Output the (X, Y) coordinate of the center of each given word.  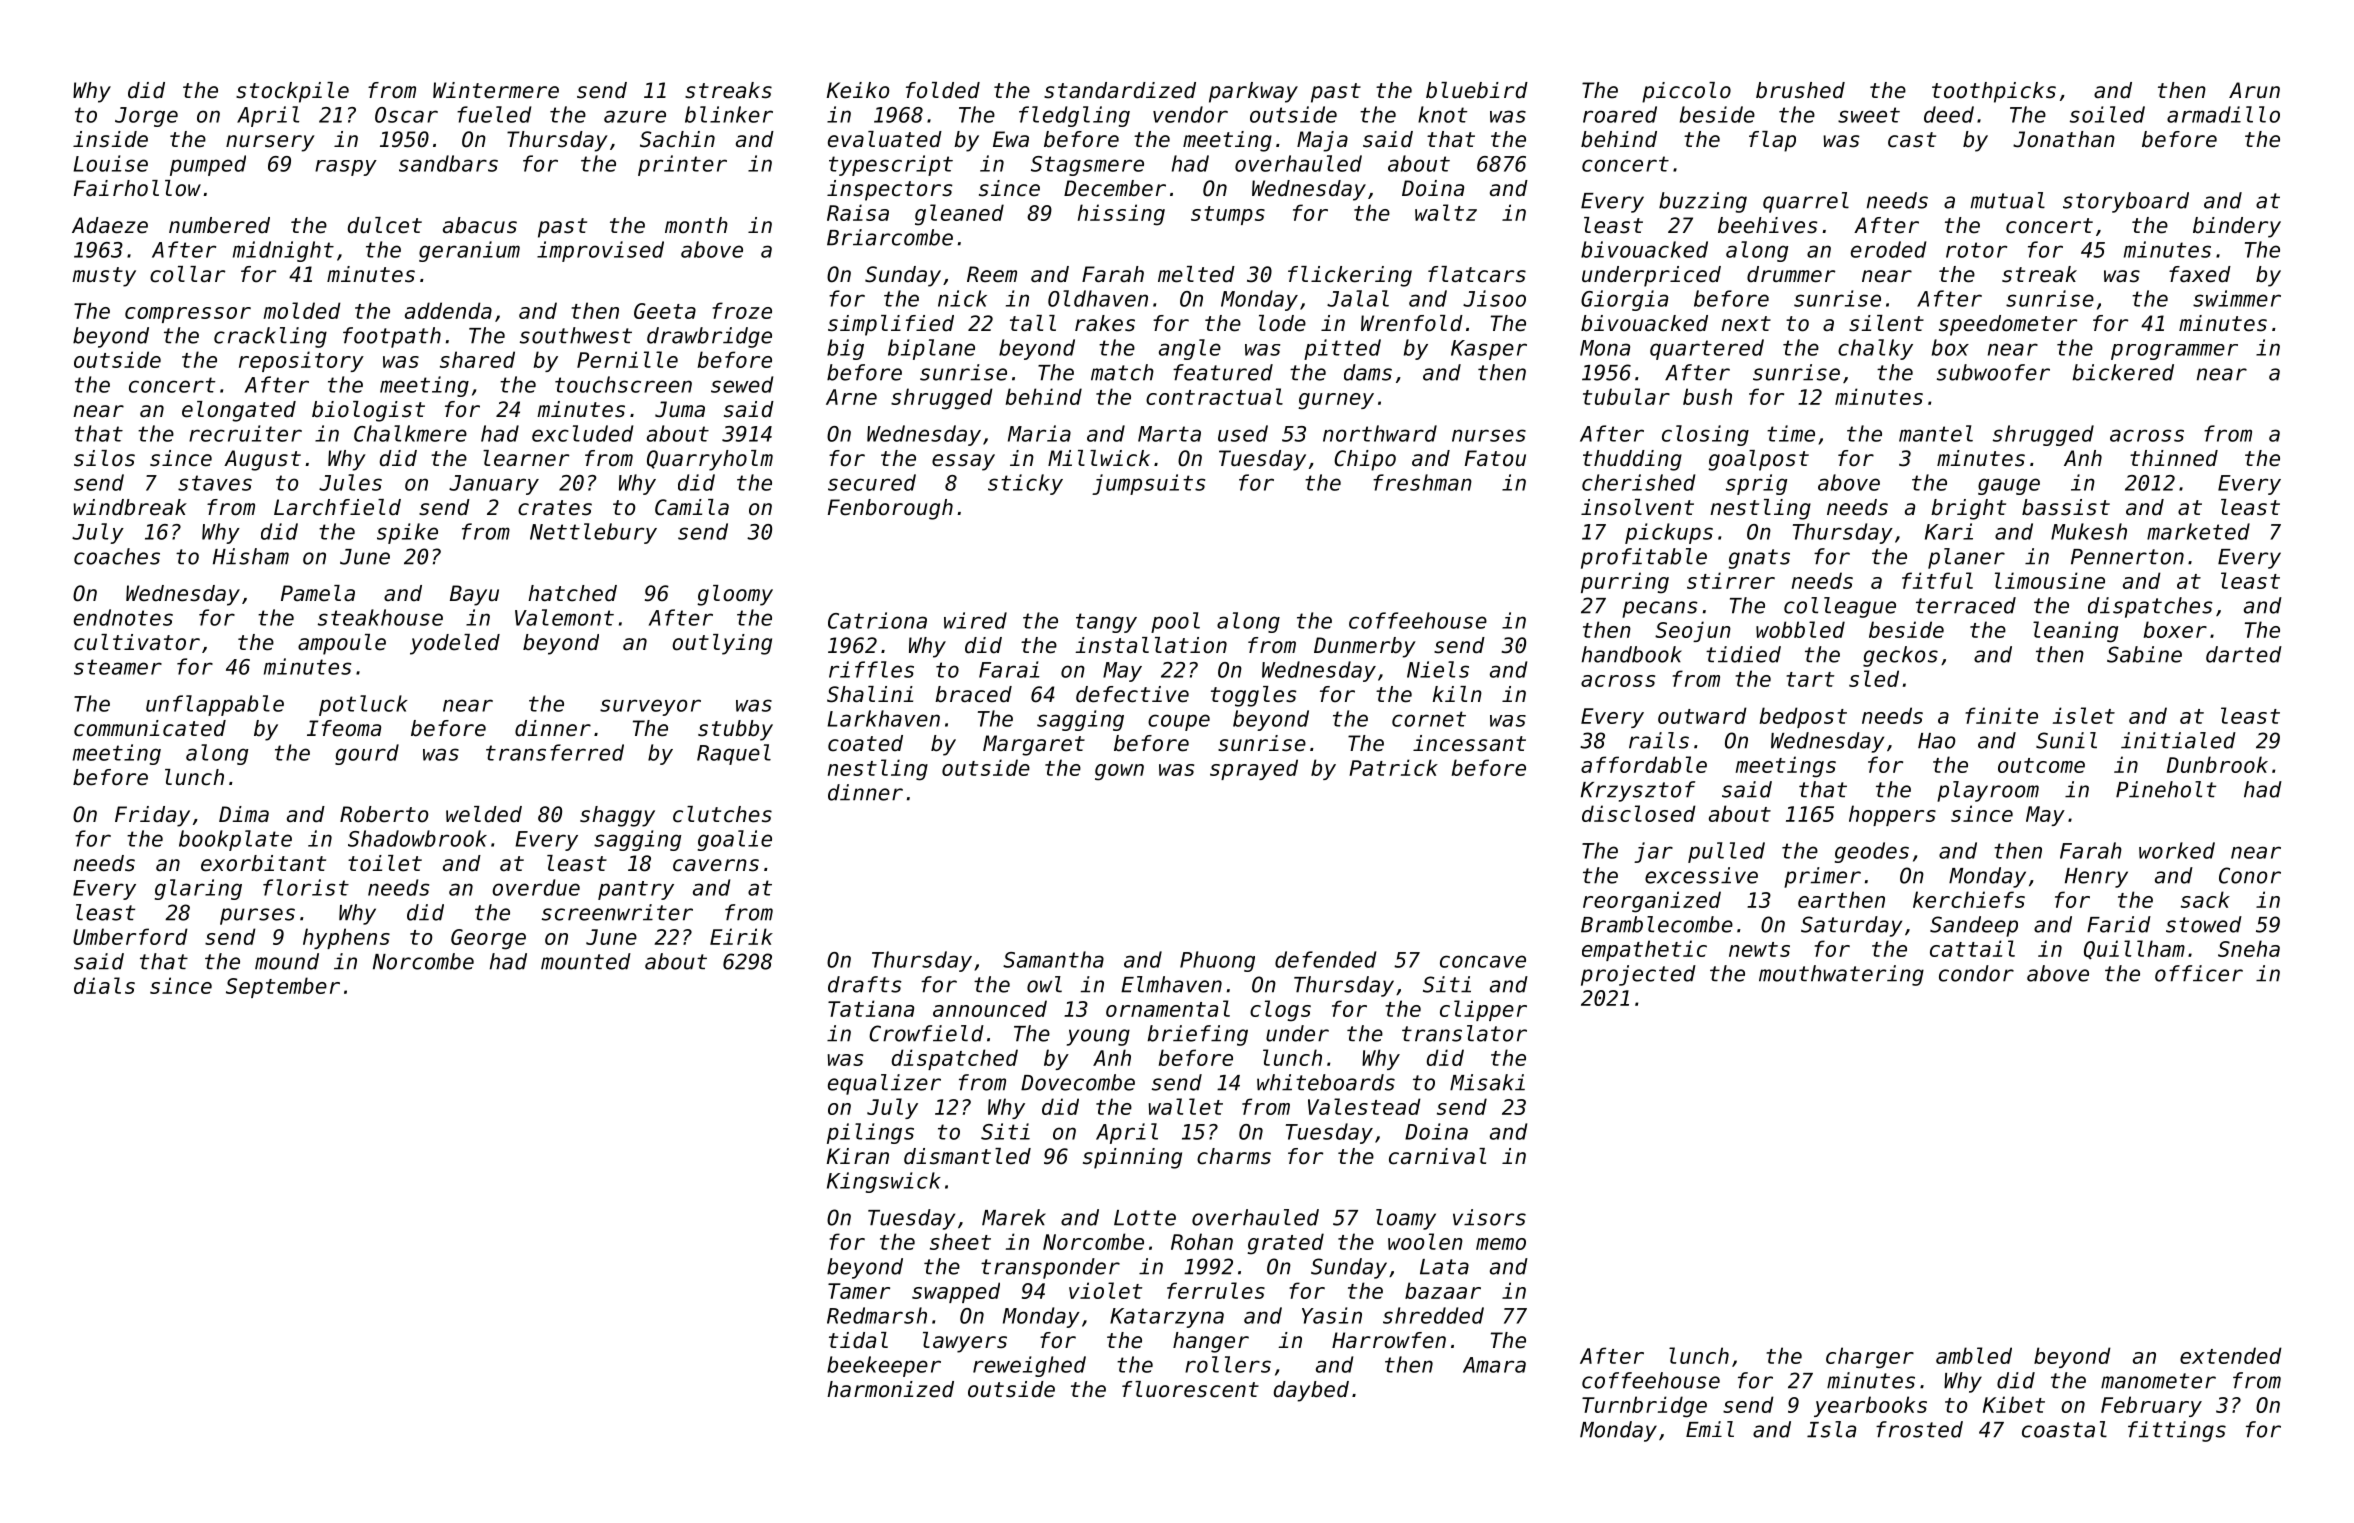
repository (301, 361)
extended (2231, 1355)
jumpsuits (1148, 484)
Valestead (1364, 1106)
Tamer (859, 1291)
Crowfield (926, 1033)
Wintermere (496, 90)
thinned (2174, 458)
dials (104, 985)
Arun (2254, 90)
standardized (1120, 90)
